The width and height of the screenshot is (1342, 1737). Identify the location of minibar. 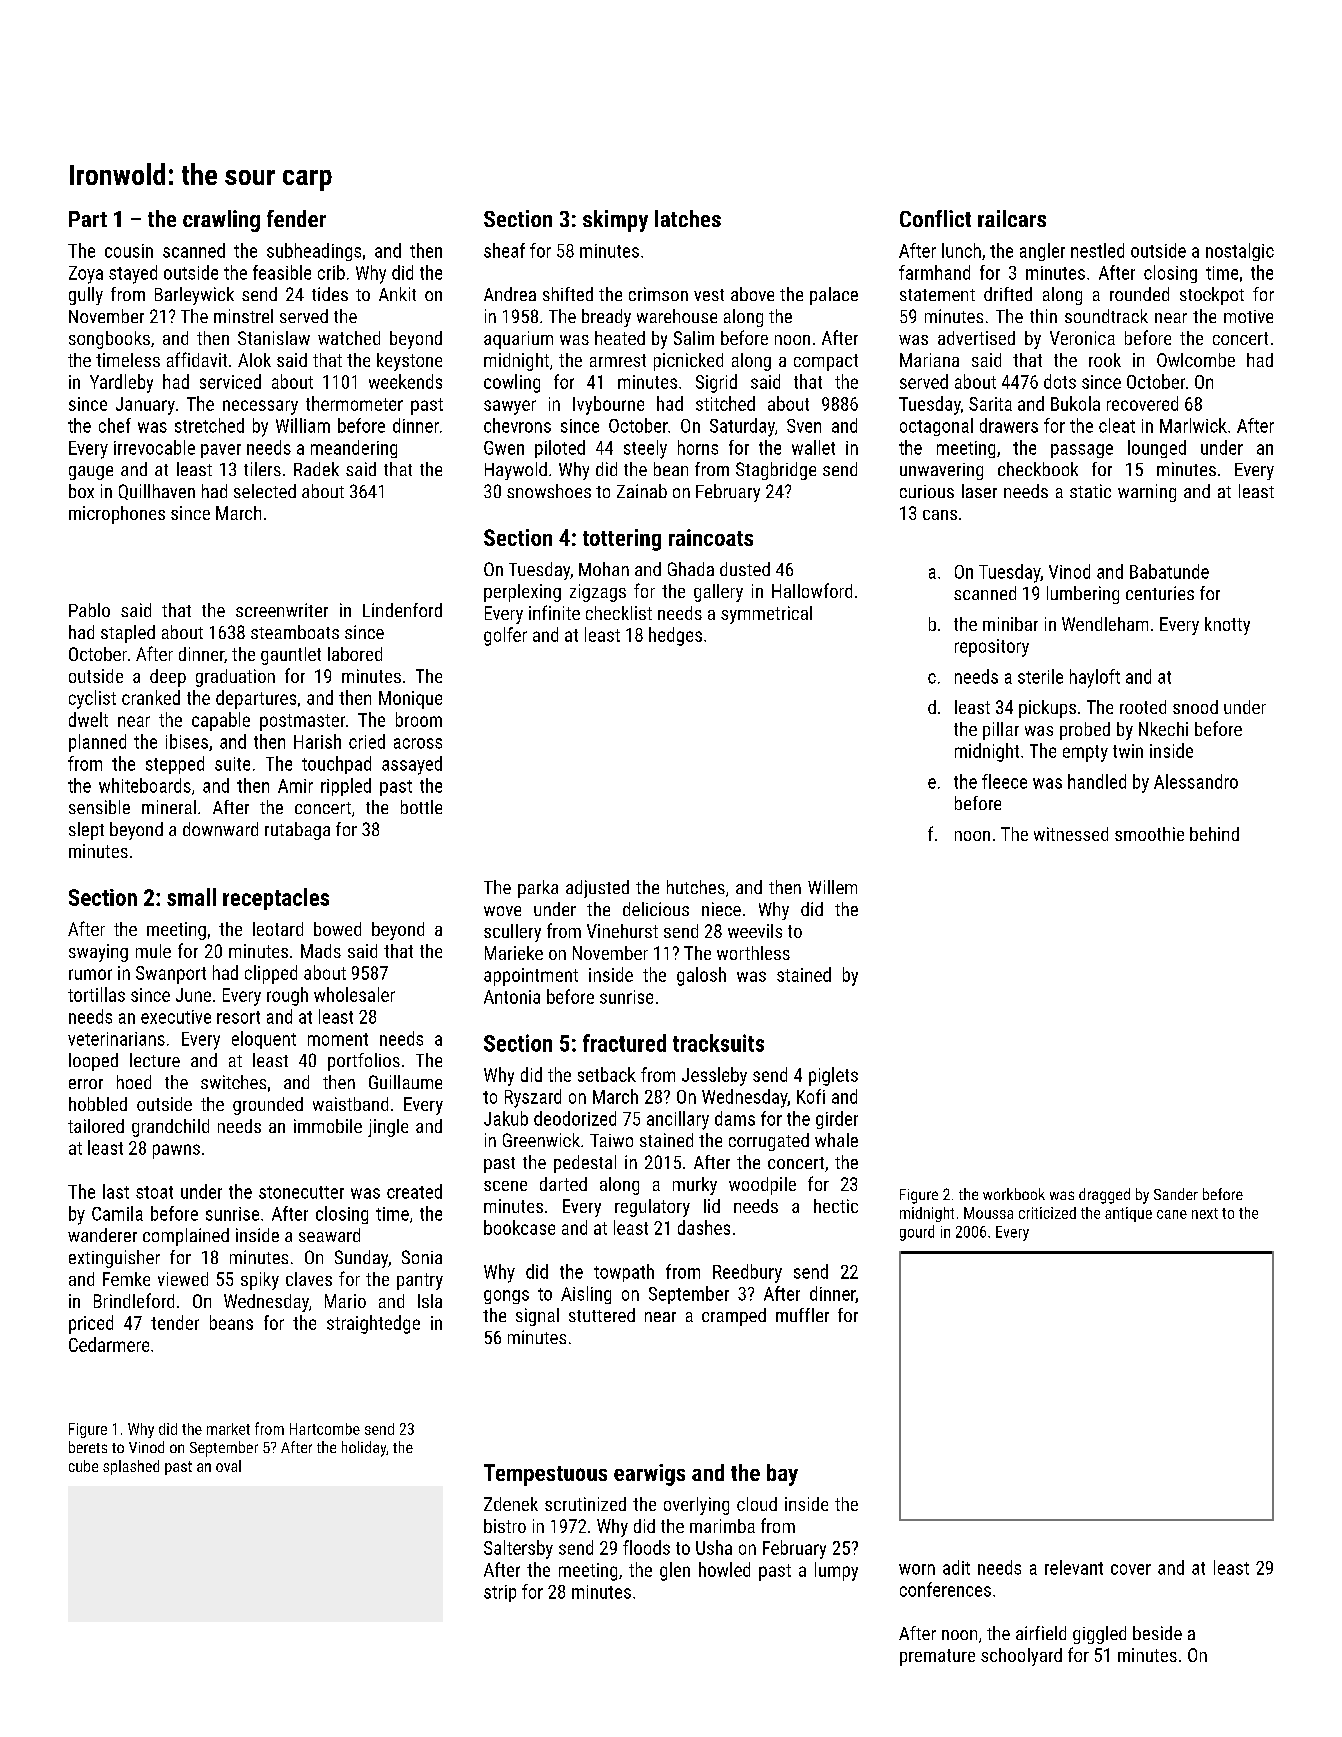
(1010, 624).
